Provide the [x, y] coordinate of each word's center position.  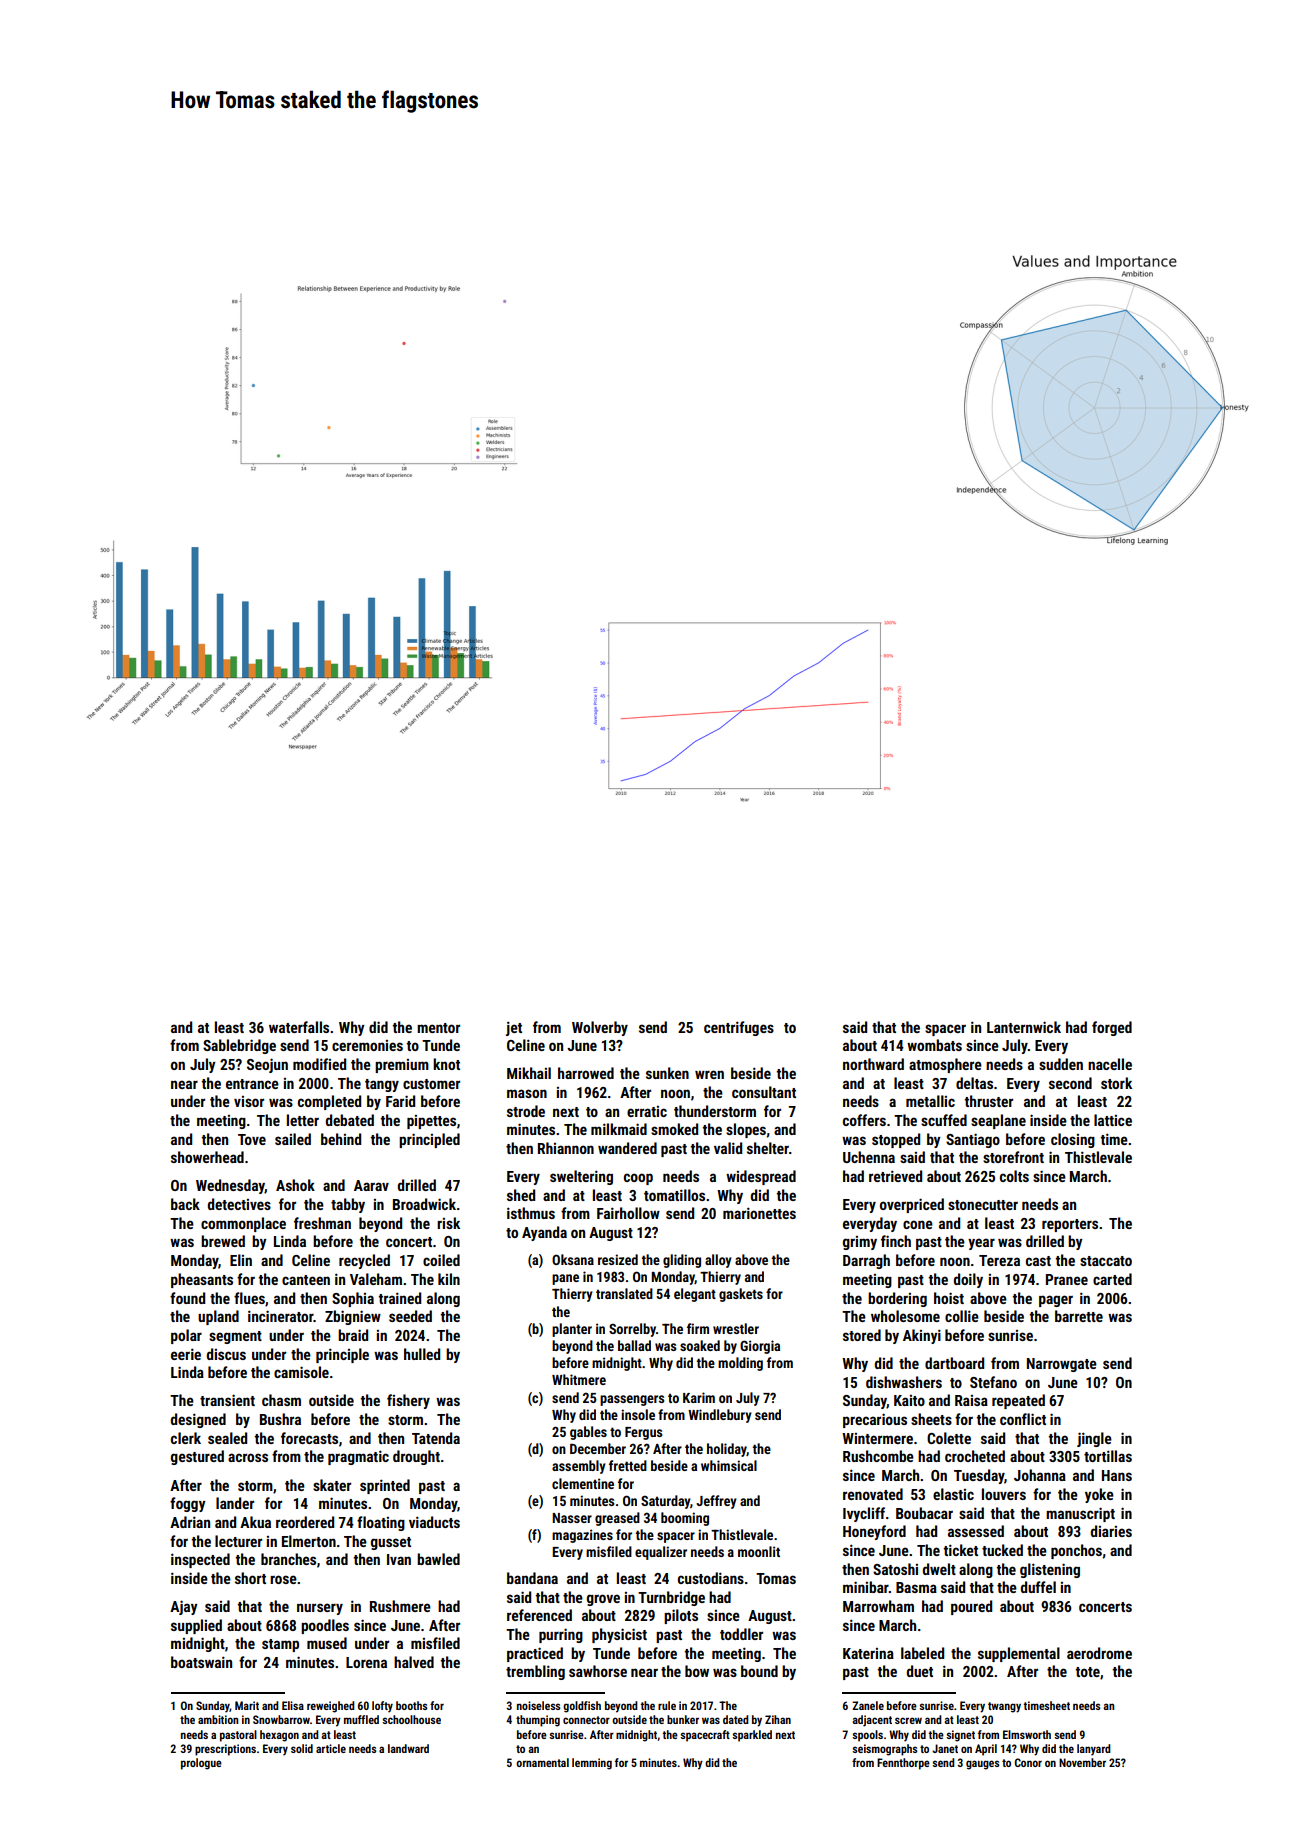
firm [698, 1328]
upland [218, 1317]
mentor [438, 1028]
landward [408, 1748]
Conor [1028, 1762]
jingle [1094, 1439]
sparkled [752, 1736]
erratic [647, 1111]
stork [1116, 1083]
